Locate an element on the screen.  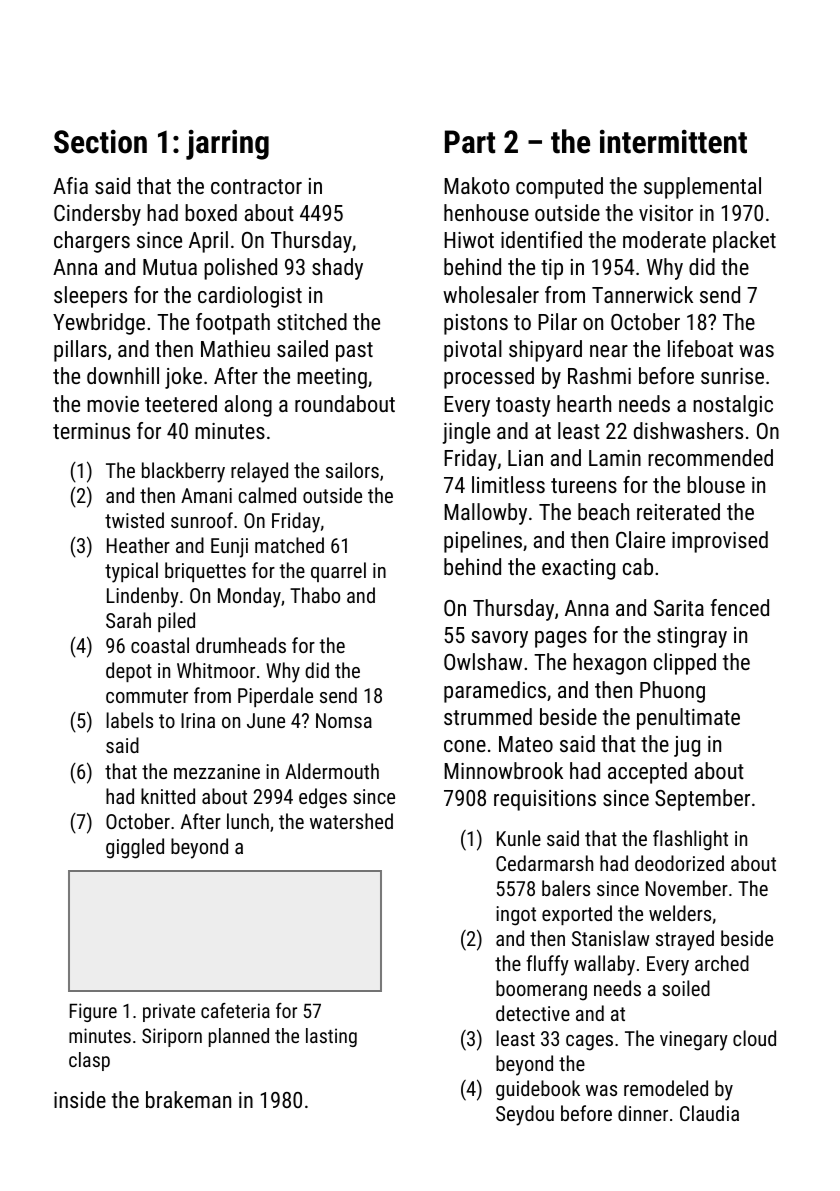
Seydou is located at coordinates (525, 1115).
